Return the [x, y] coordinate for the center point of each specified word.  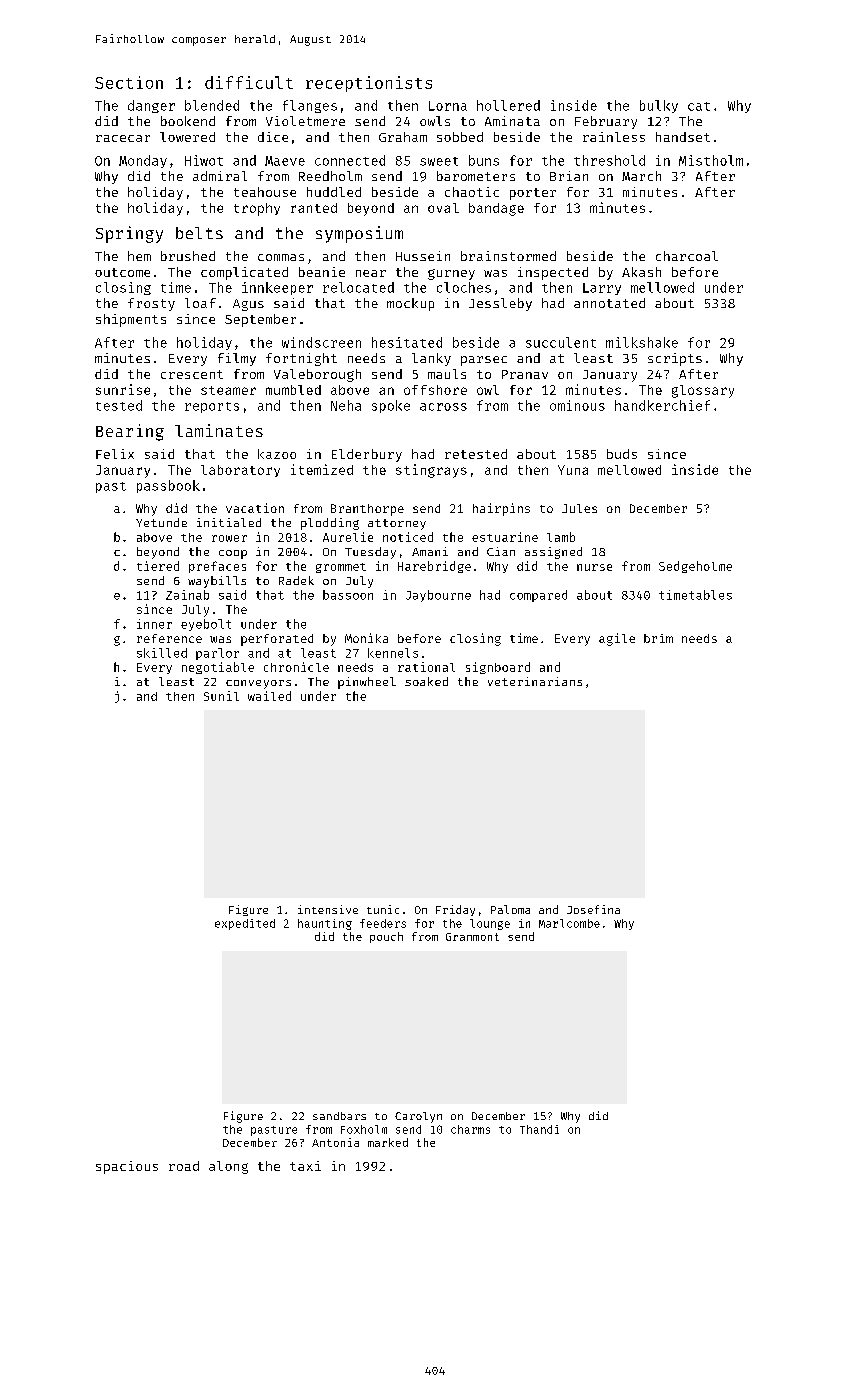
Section [129, 82]
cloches [464, 287]
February [606, 122]
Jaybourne [438, 596]
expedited [245, 924]
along [228, 1167]
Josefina [593, 909]
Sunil [221, 696]
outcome [122, 272]
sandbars [339, 1116]
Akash [641, 272]
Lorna [448, 106]
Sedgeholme [695, 567]
